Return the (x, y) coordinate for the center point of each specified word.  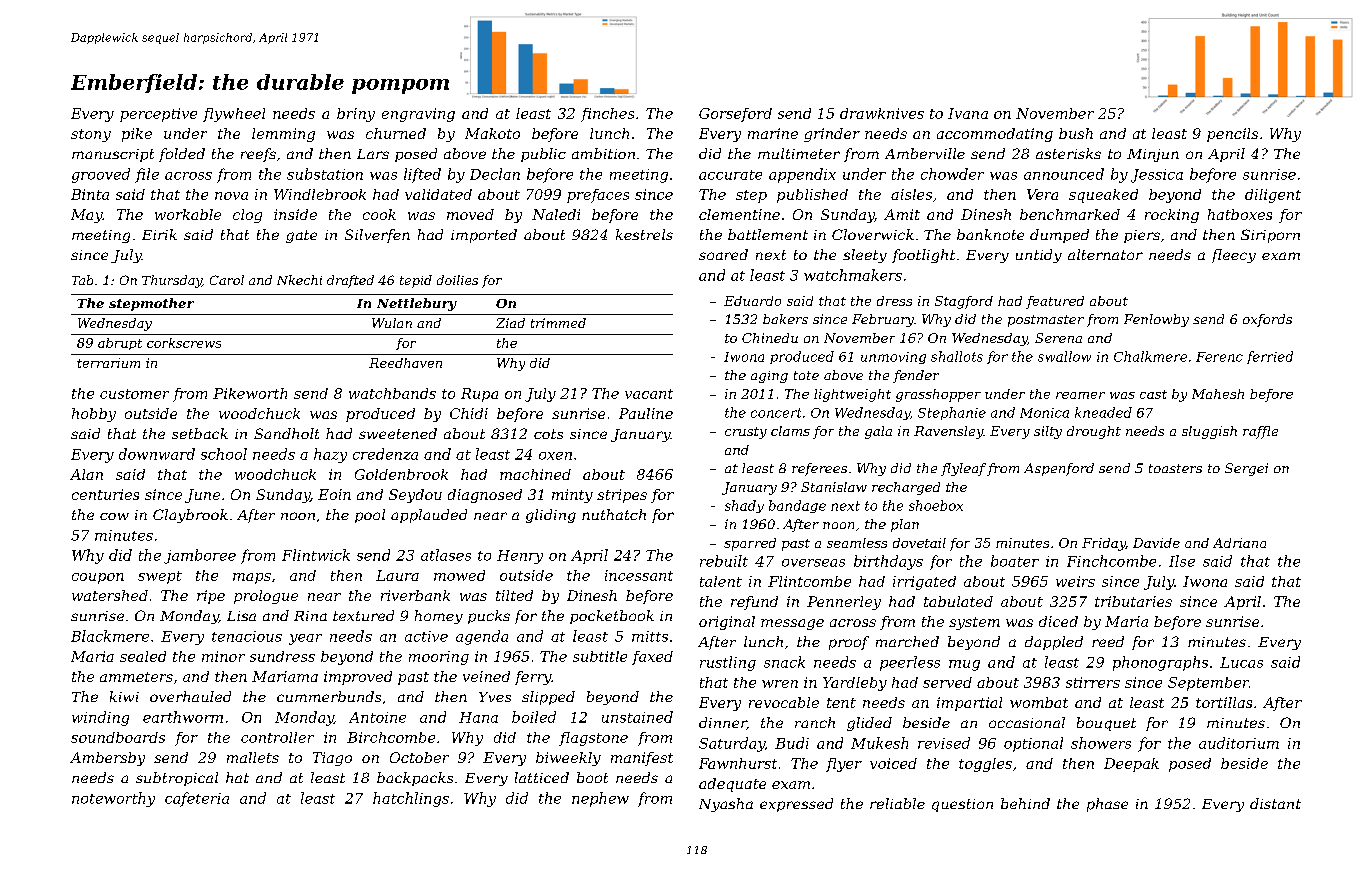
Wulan (392, 323)
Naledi (556, 214)
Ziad (510, 323)
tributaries (1133, 601)
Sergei (1246, 469)
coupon (98, 578)
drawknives (882, 113)
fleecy (1234, 256)
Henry (520, 557)
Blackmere (110, 636)
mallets (253, 757)
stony (91, 135)
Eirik (159, 234)
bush (1076, 133)
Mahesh (1218, 394)
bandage (797, 506)
